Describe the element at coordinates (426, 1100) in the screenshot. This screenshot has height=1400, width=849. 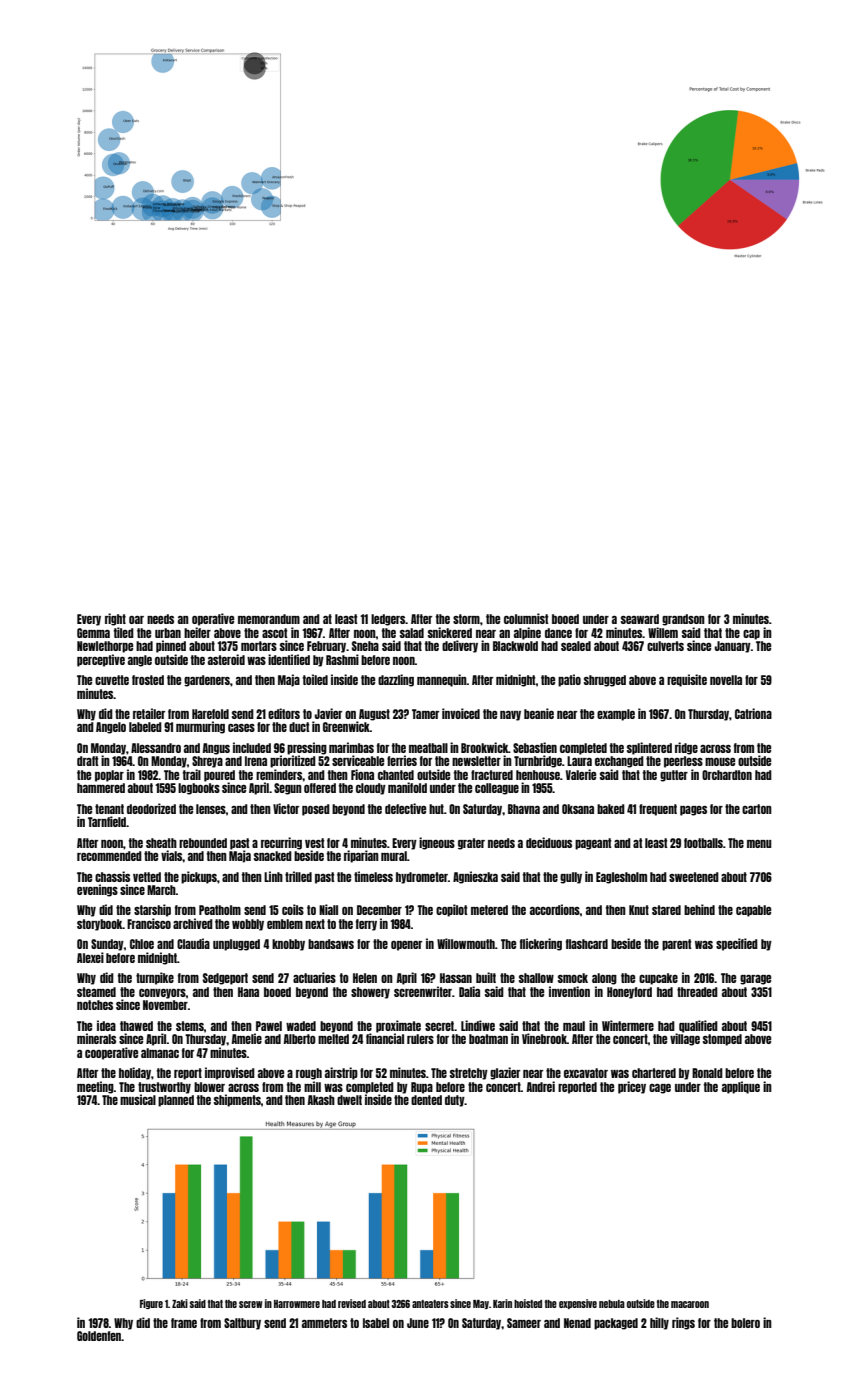
I see `dented` at that location.
